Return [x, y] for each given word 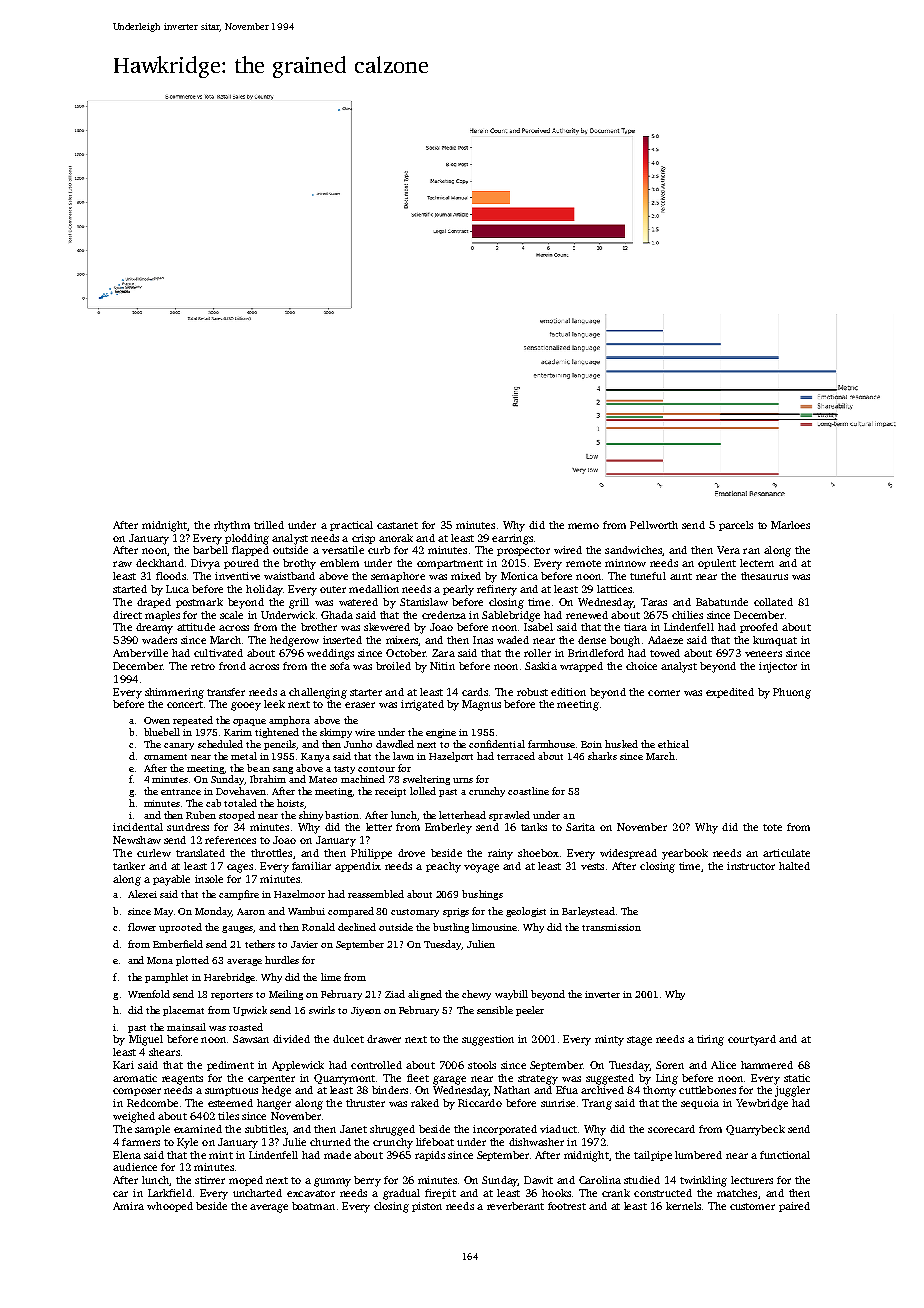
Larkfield [170, 1193]
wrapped [581, 667]
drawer [384, 1039]
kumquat [775, 641]
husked [621, 744]
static [797, 1078]
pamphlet [166, 978]
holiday [264, 590]
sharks [602, 756]
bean [258, 768]
